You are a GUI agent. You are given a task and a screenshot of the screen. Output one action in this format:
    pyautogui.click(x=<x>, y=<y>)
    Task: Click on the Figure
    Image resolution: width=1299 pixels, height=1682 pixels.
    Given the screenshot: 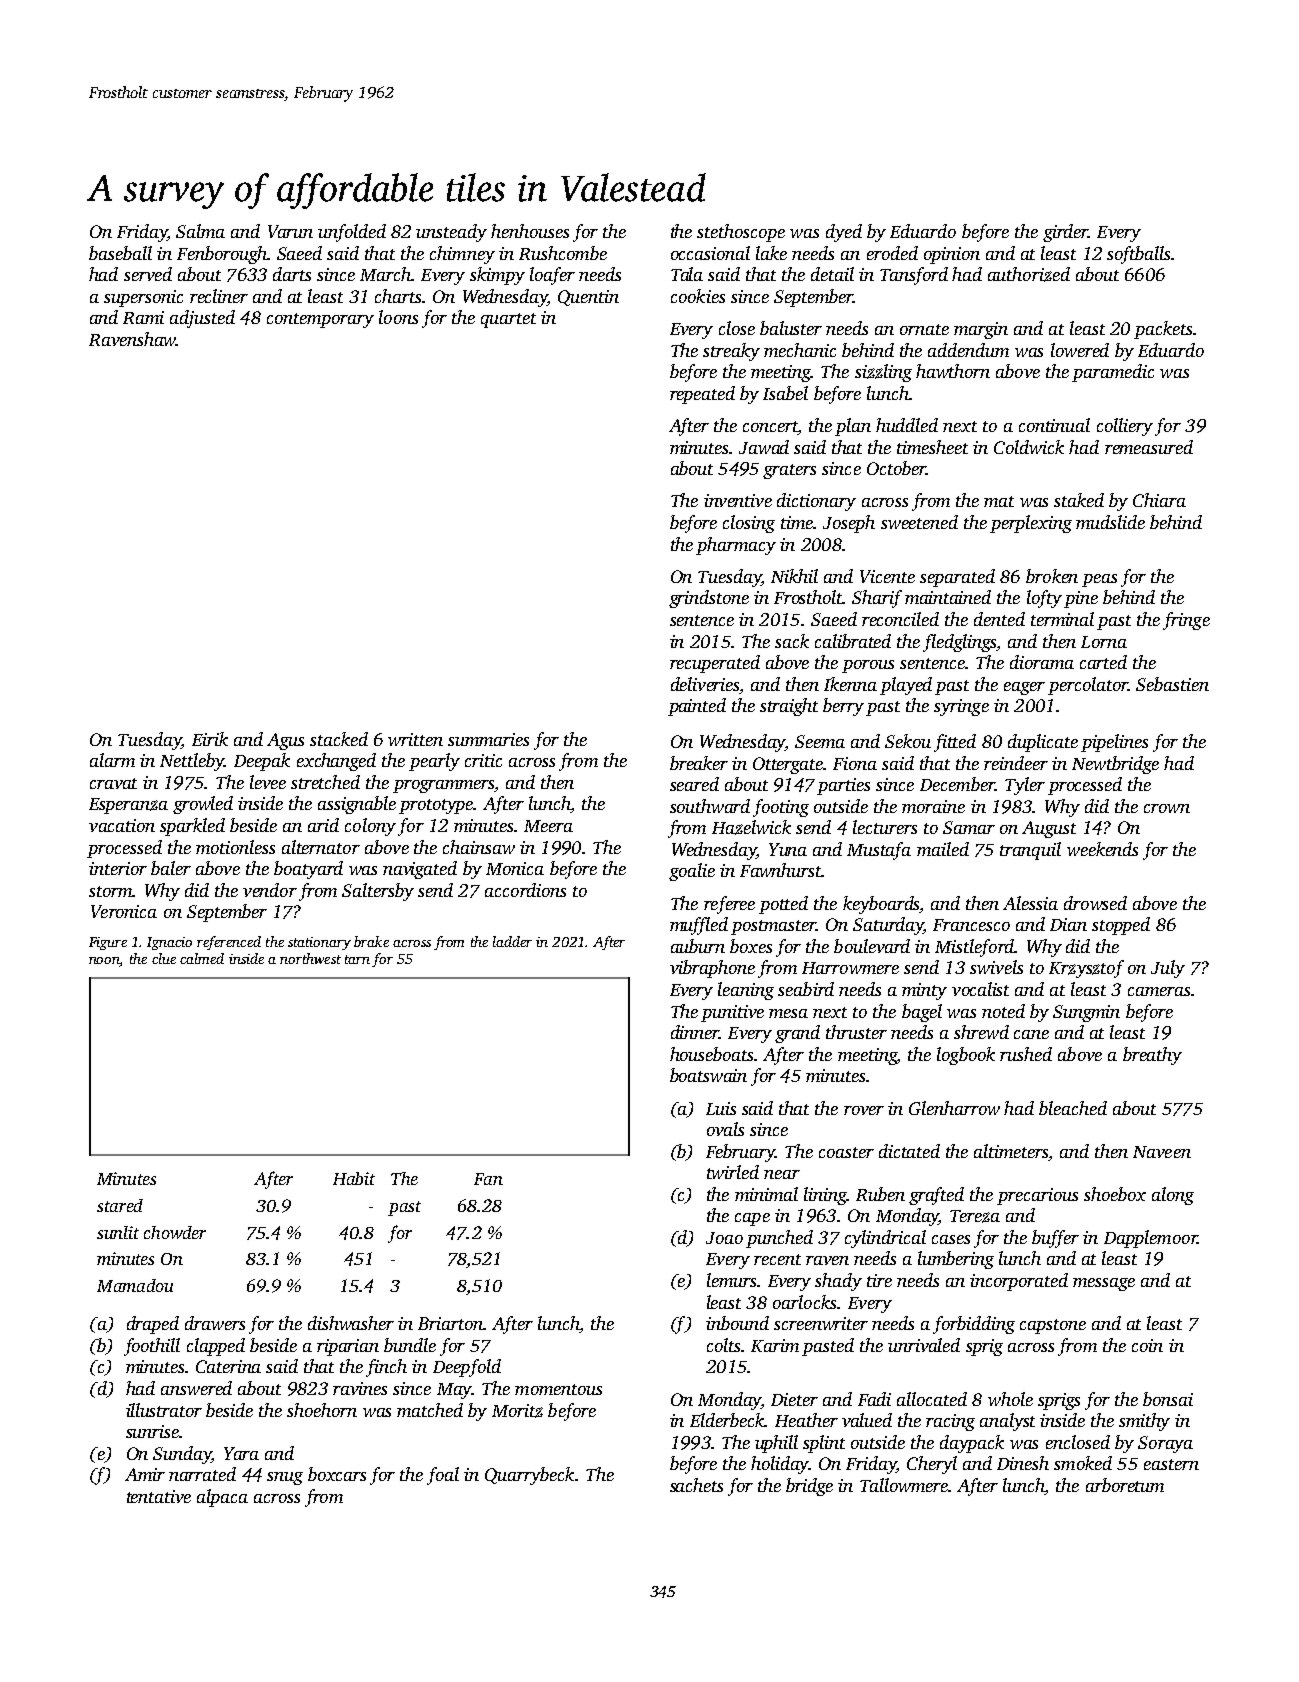 What is the action you would take?
    pyautogui.click(x=108, y=943)
